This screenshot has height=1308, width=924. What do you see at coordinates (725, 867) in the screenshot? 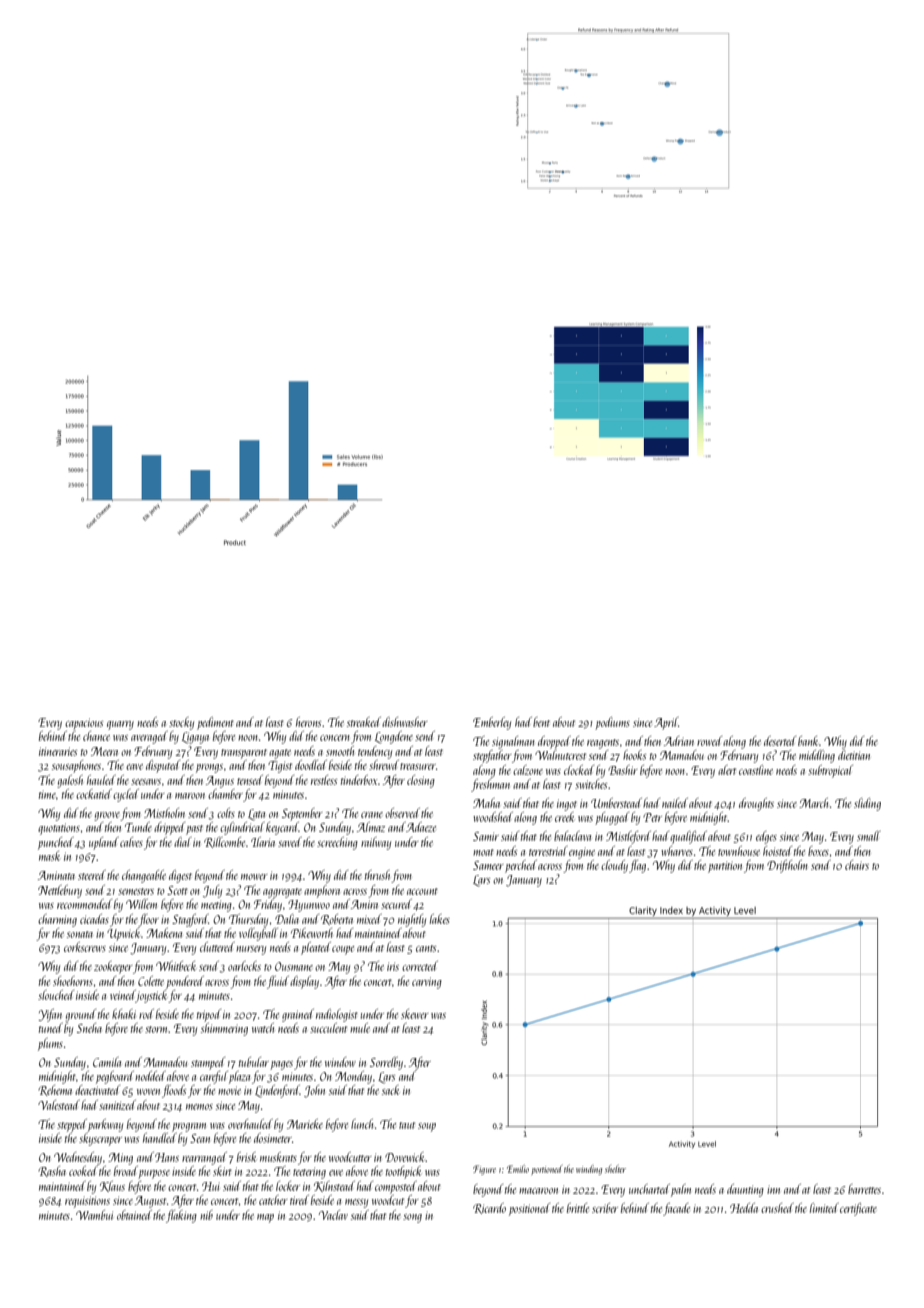
I see `partition` at bounding box center [725, 867].
